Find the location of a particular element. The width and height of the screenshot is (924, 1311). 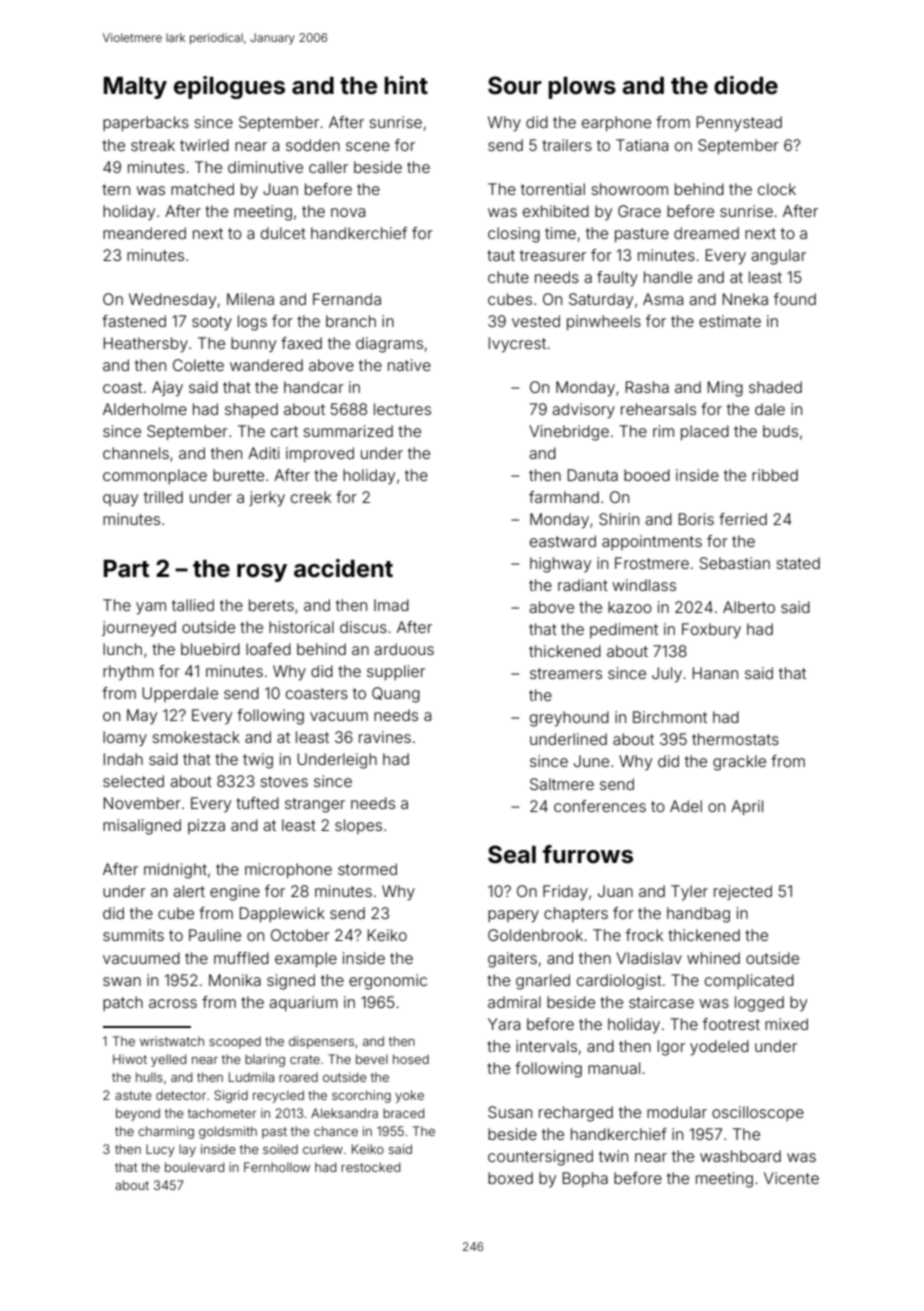

November is located at coordinates (142, 803).
